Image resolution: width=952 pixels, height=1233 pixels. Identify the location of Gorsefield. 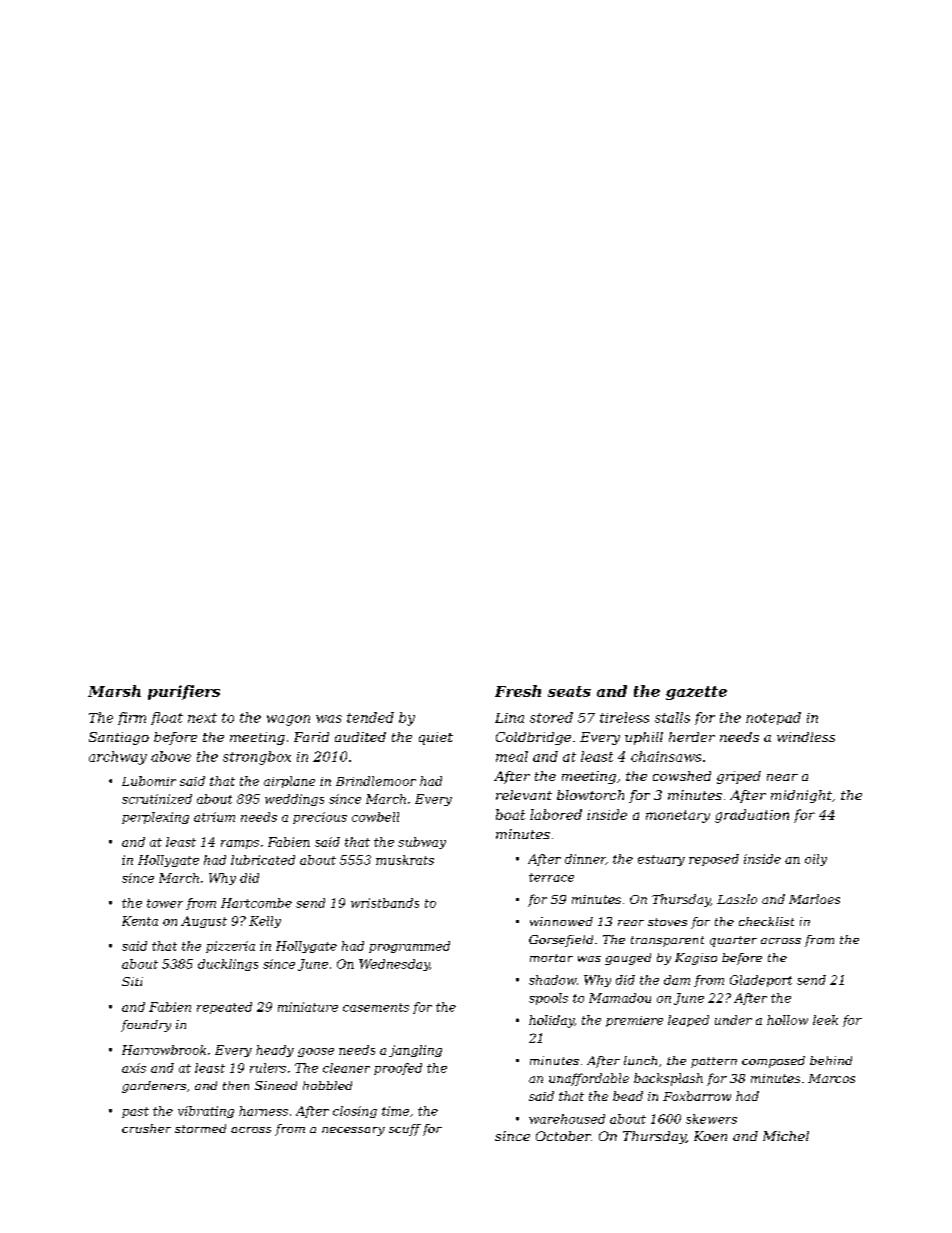
(561, 941).
